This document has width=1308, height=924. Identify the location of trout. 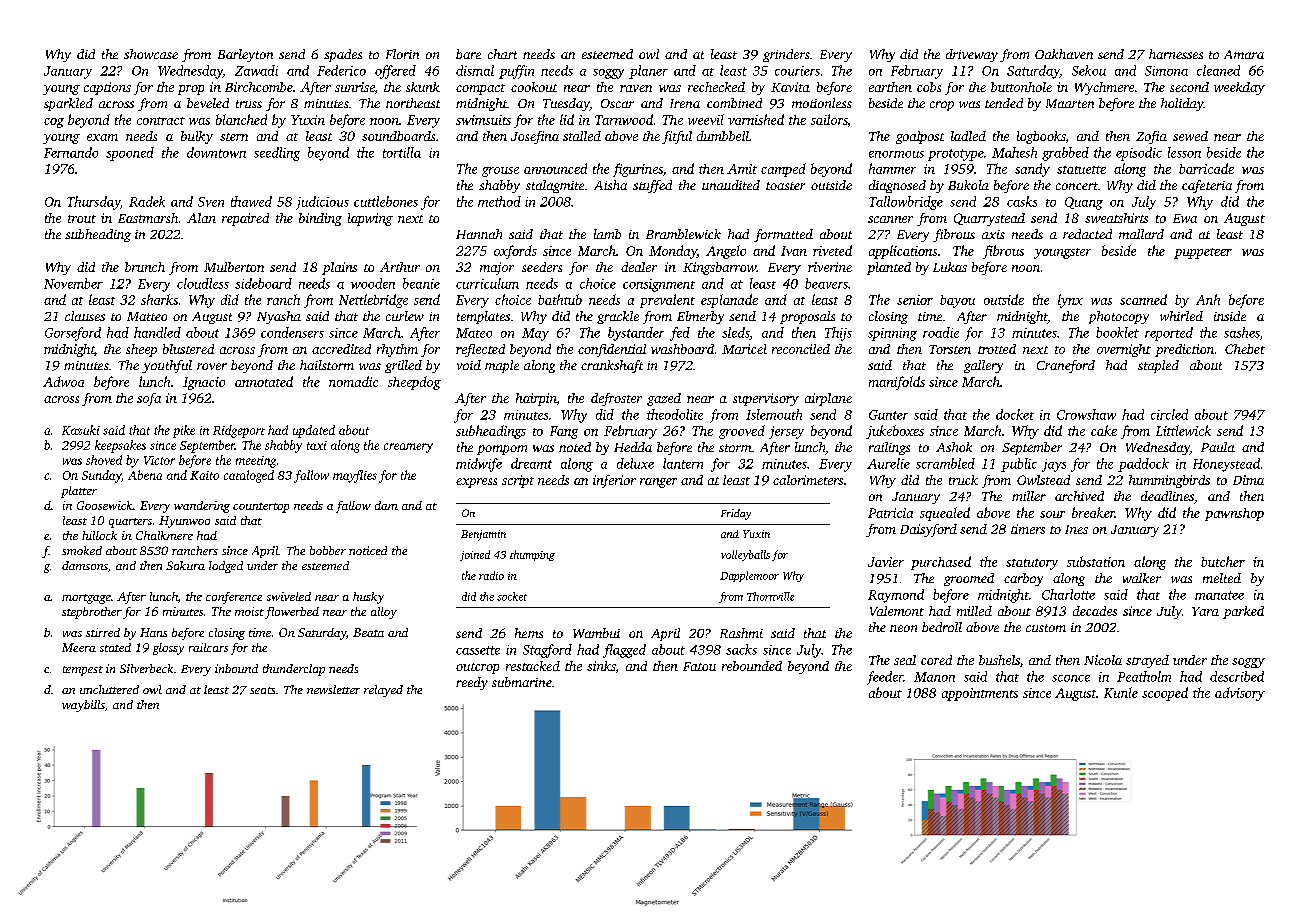
(82, 219).
